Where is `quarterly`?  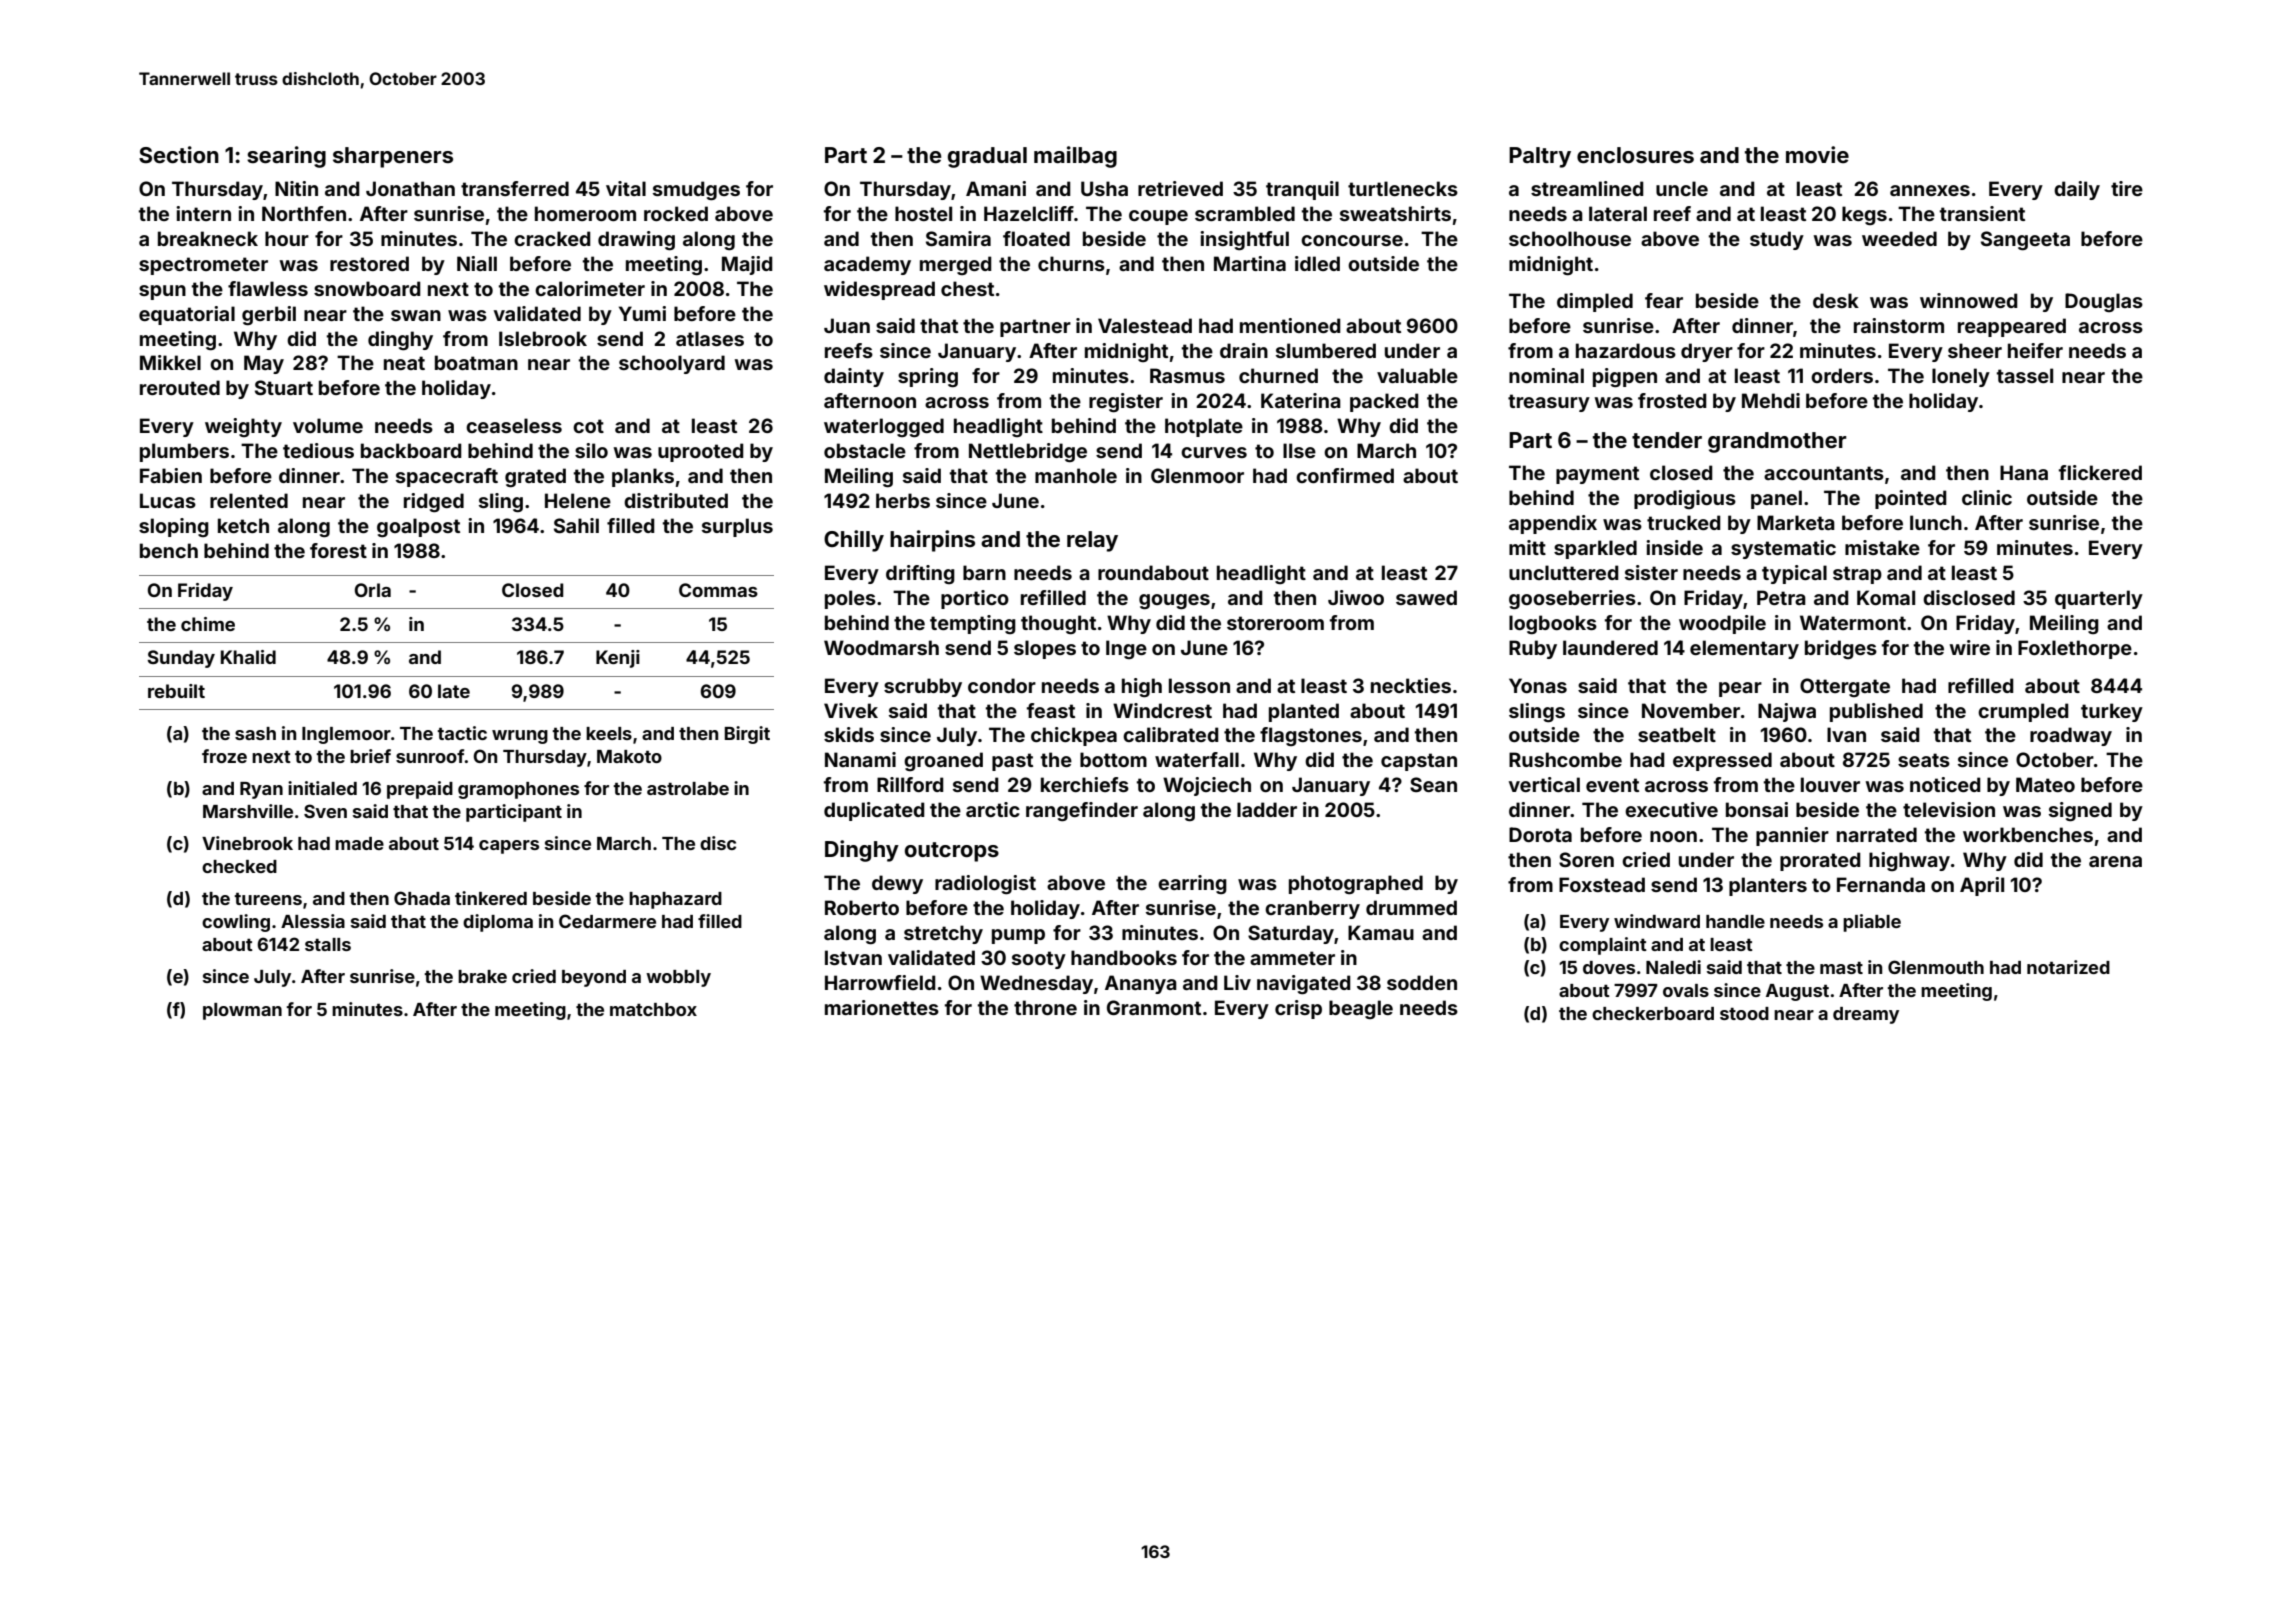
quarterly is located at coordinates (2099, 599).
